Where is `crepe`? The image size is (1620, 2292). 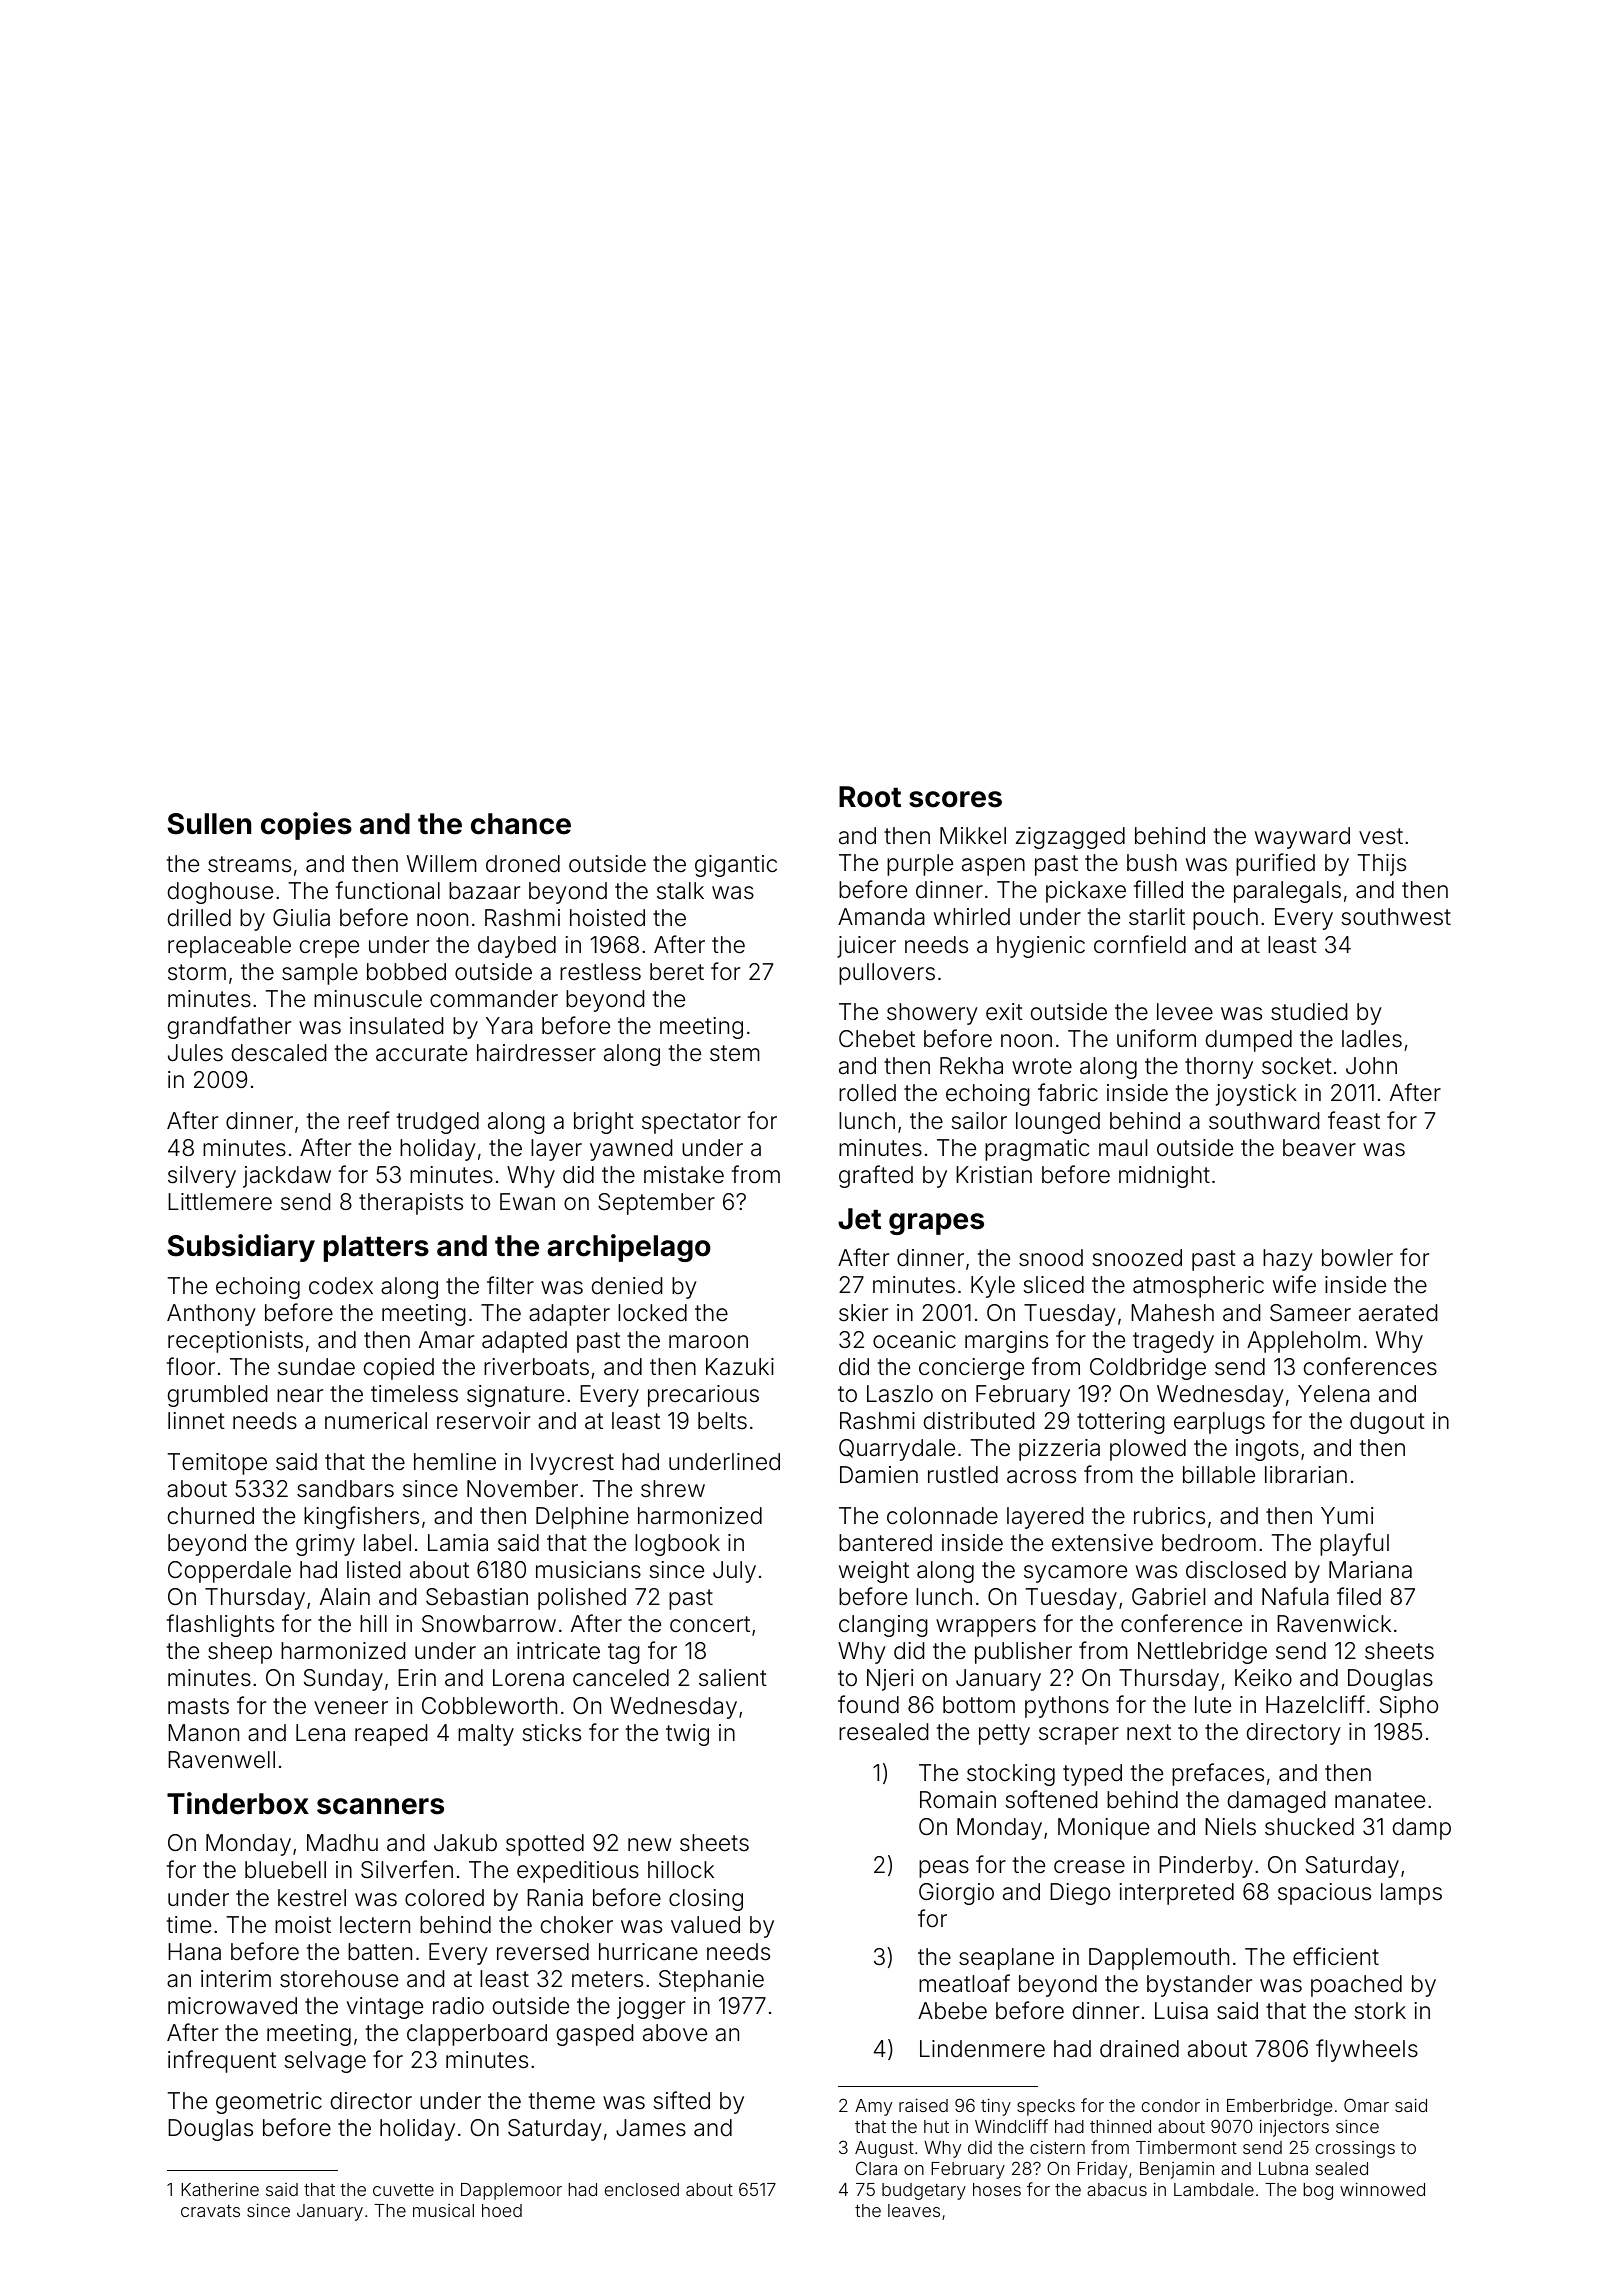 crepe is located at coordinates (329, 949).
